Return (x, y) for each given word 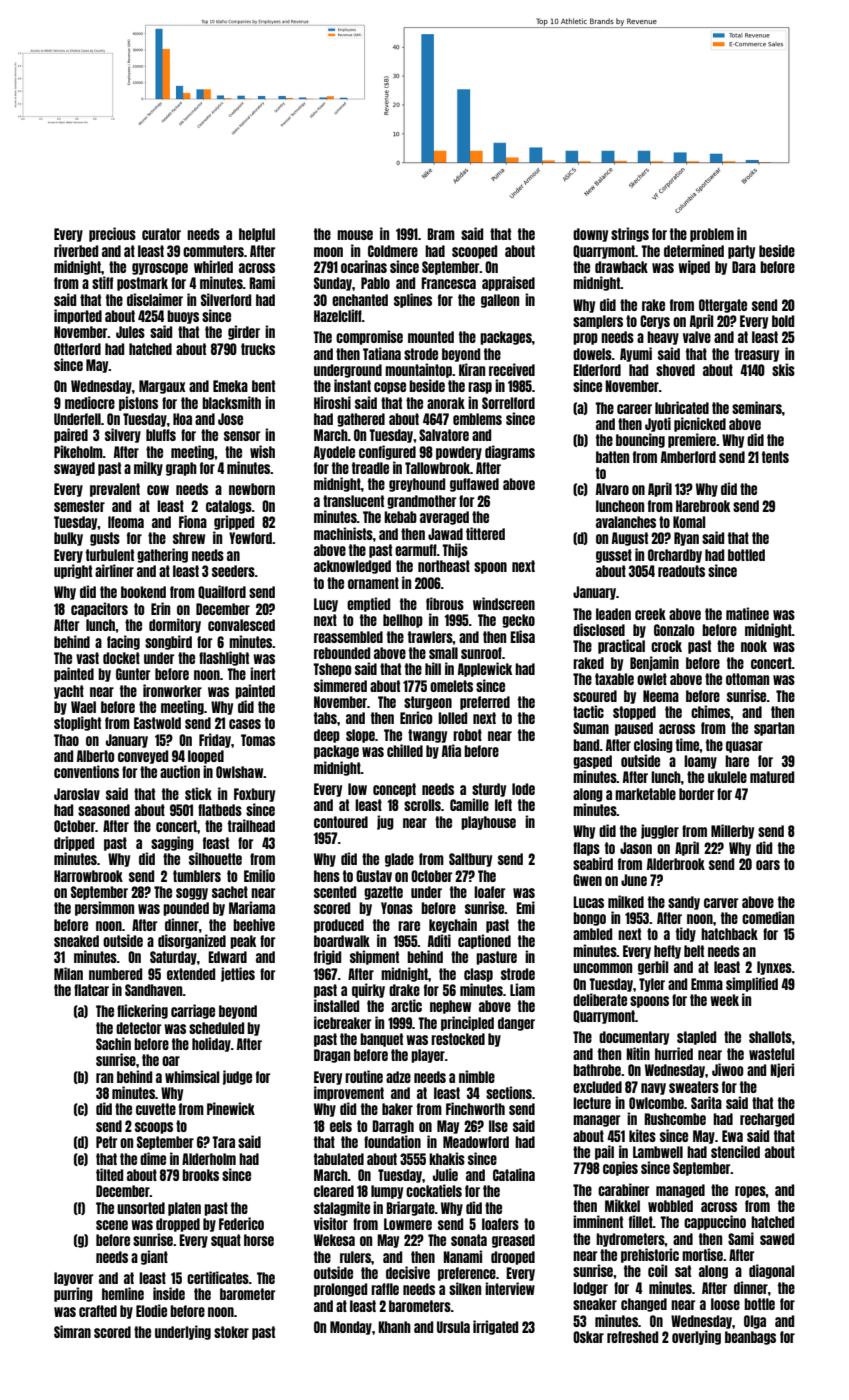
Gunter (133, 674)
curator (161, 234)
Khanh (394, 1327)
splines (413, 300)
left (503, 805)
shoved (675, 370)
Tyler (652, 985)
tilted (109, 1174)
